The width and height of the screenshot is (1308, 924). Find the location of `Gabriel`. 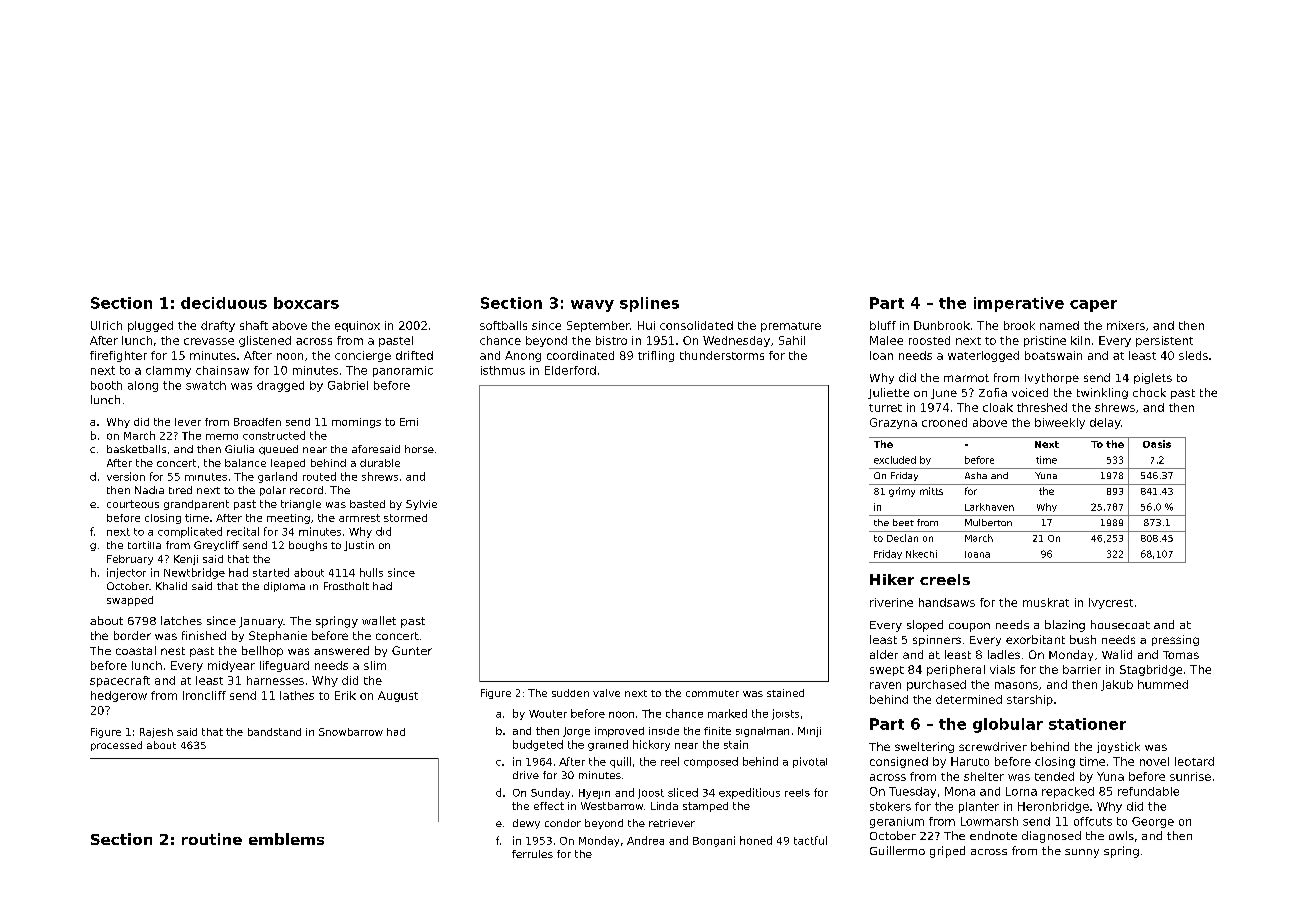

Gabriel is located at coordinates (348, 385).
